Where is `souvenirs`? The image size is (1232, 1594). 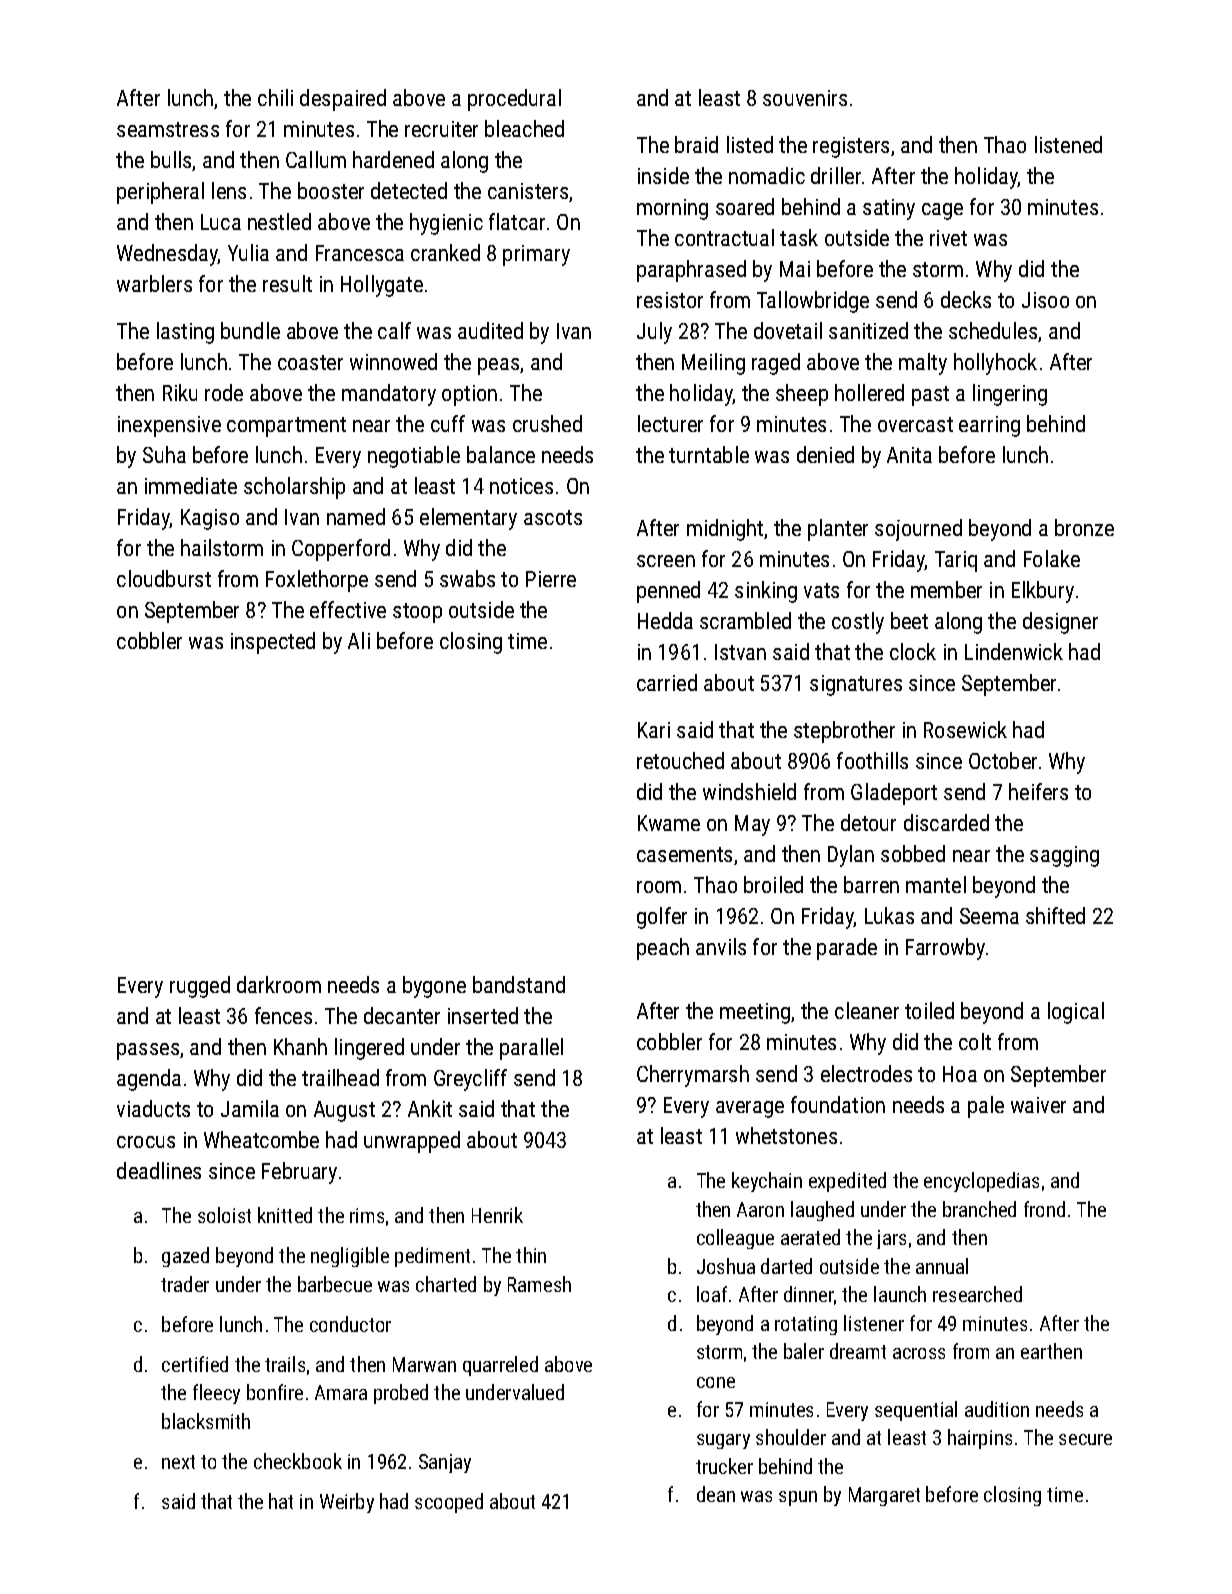
souvenirs is located at coordinates (805, 98).
